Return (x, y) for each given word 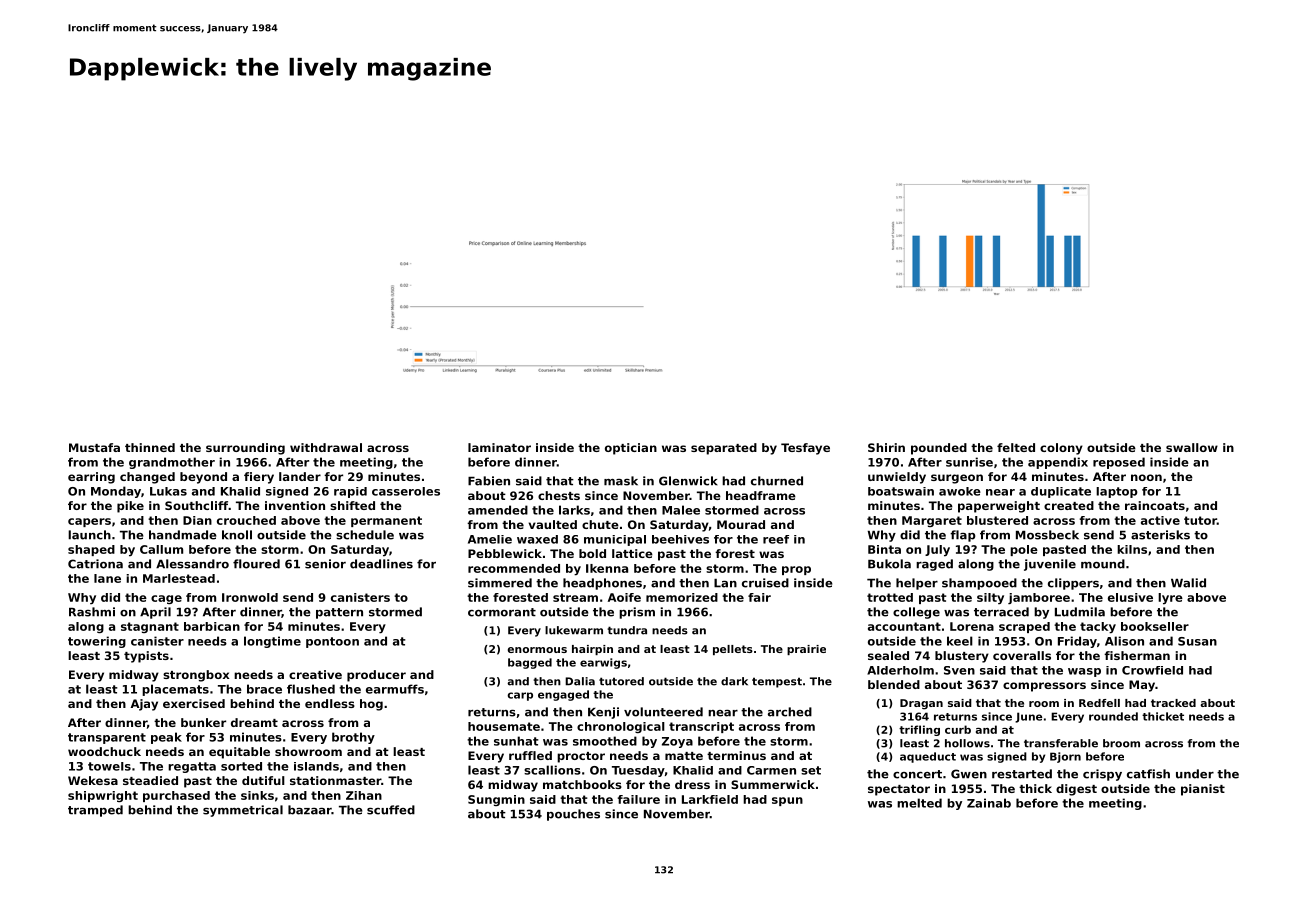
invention (295, 505)
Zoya (677, 742)
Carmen (771, 770)
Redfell (1099, 703)
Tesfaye (805, 449)
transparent (107, 738)
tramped (95, 811)
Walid (1188, 583)
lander (300, 476)
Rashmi (92, 612)
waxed (537, 539)
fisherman (1137, 655)
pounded (939, 449)
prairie (806, 650)
